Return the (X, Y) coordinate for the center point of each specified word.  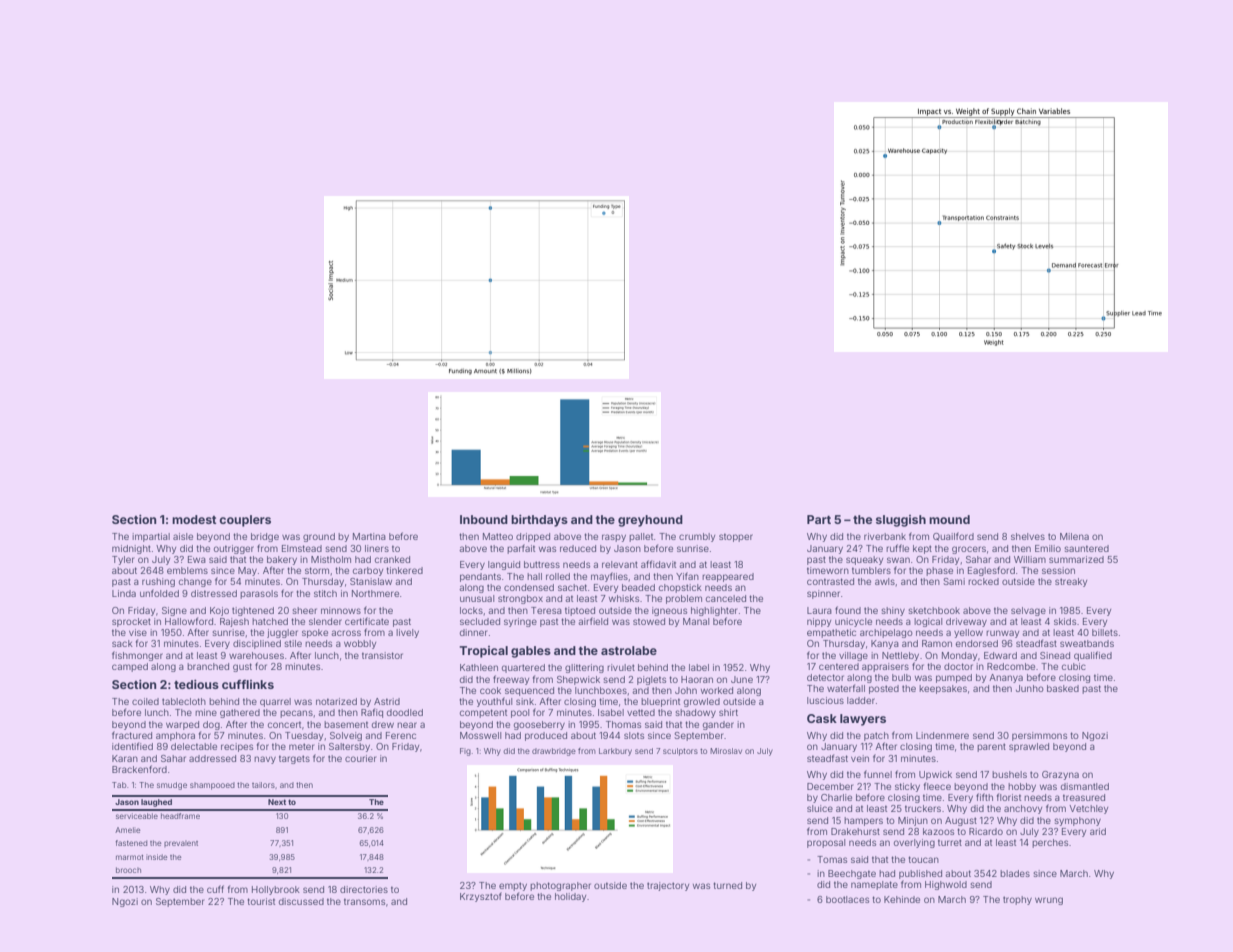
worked (717, 690)
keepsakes (943, 689)
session (1058, 570)
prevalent (181, 843)
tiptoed (580, 611)
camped (130, 667)
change (195, 582)
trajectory (668, 886)
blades (1015, 873)
